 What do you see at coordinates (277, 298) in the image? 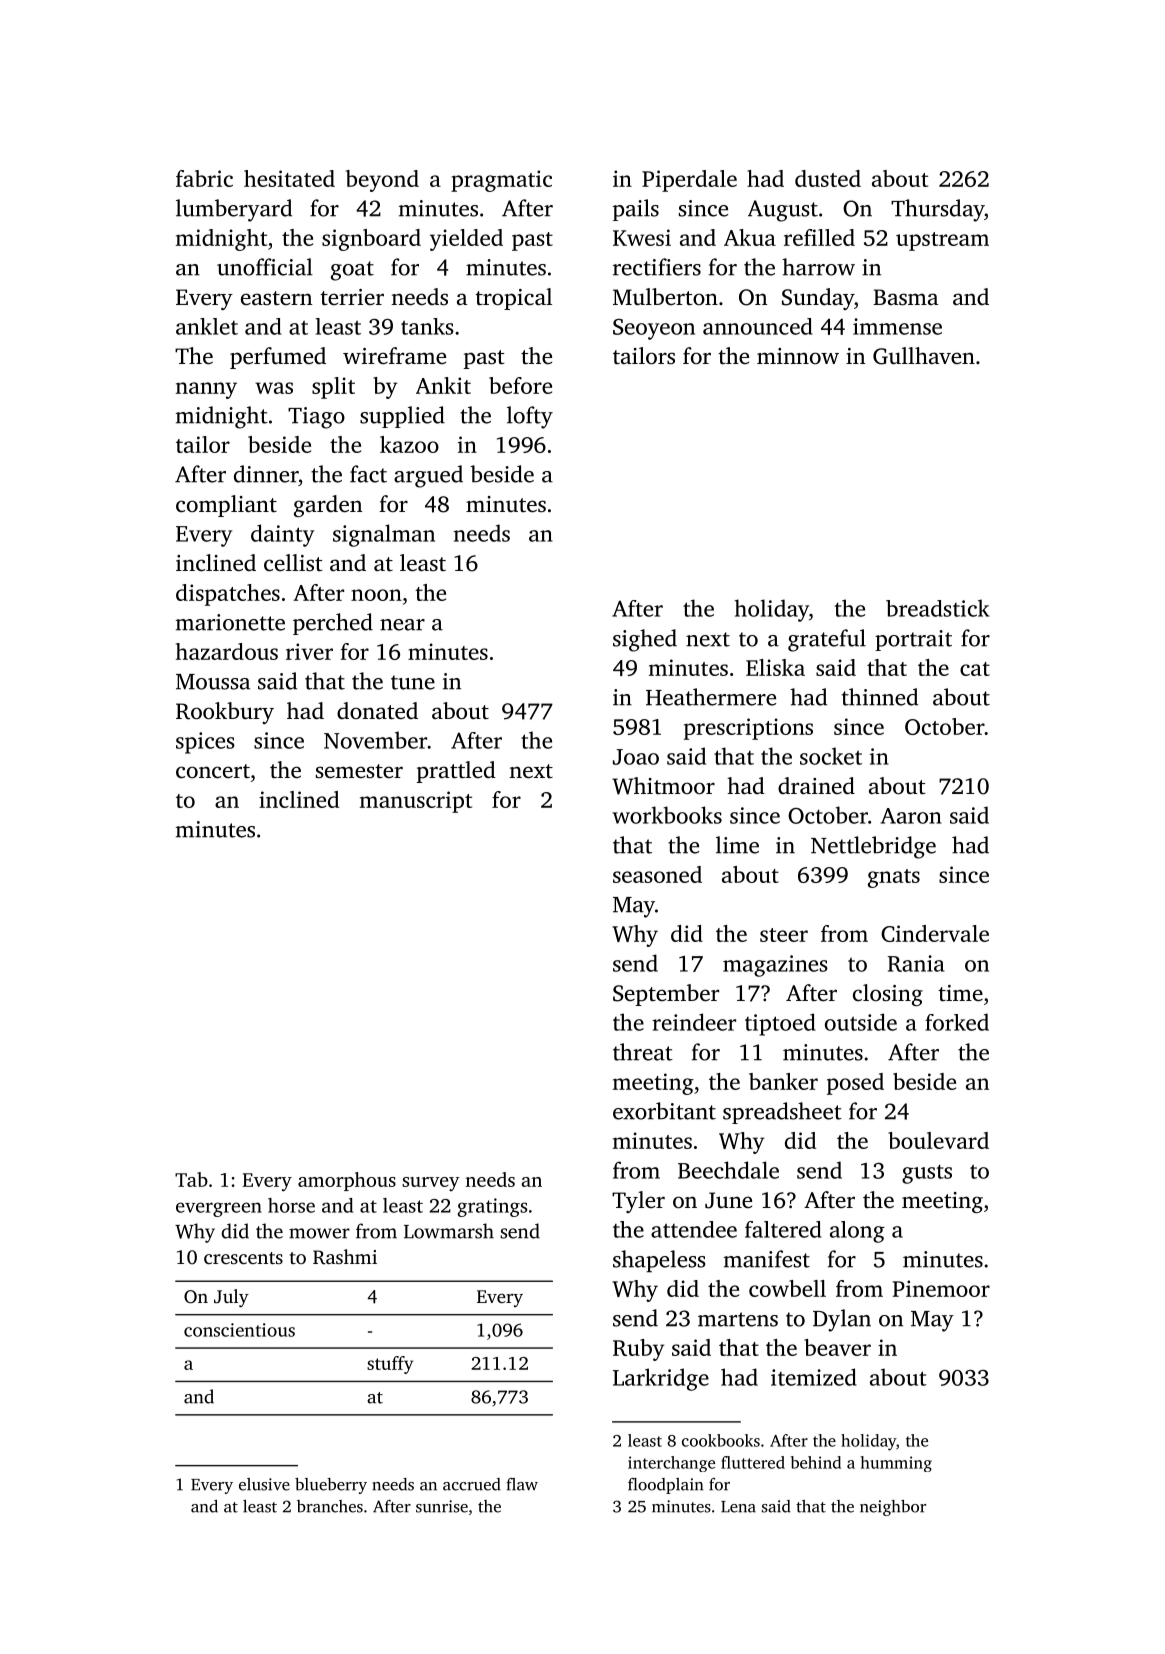
I see `eastern` at bounding box center [277, 298].
